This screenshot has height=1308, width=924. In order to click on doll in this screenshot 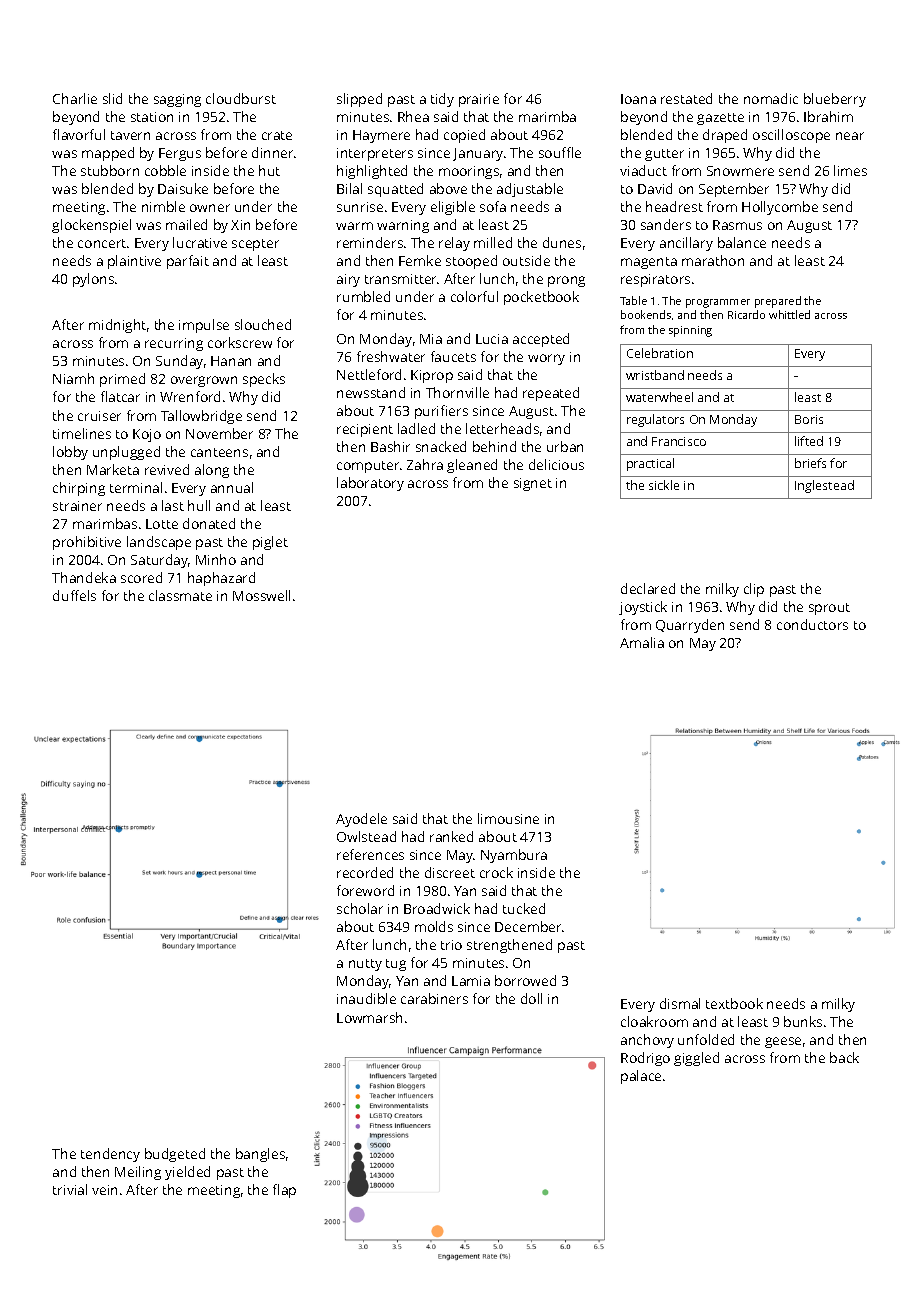, I will do `click(531, 998)`.
